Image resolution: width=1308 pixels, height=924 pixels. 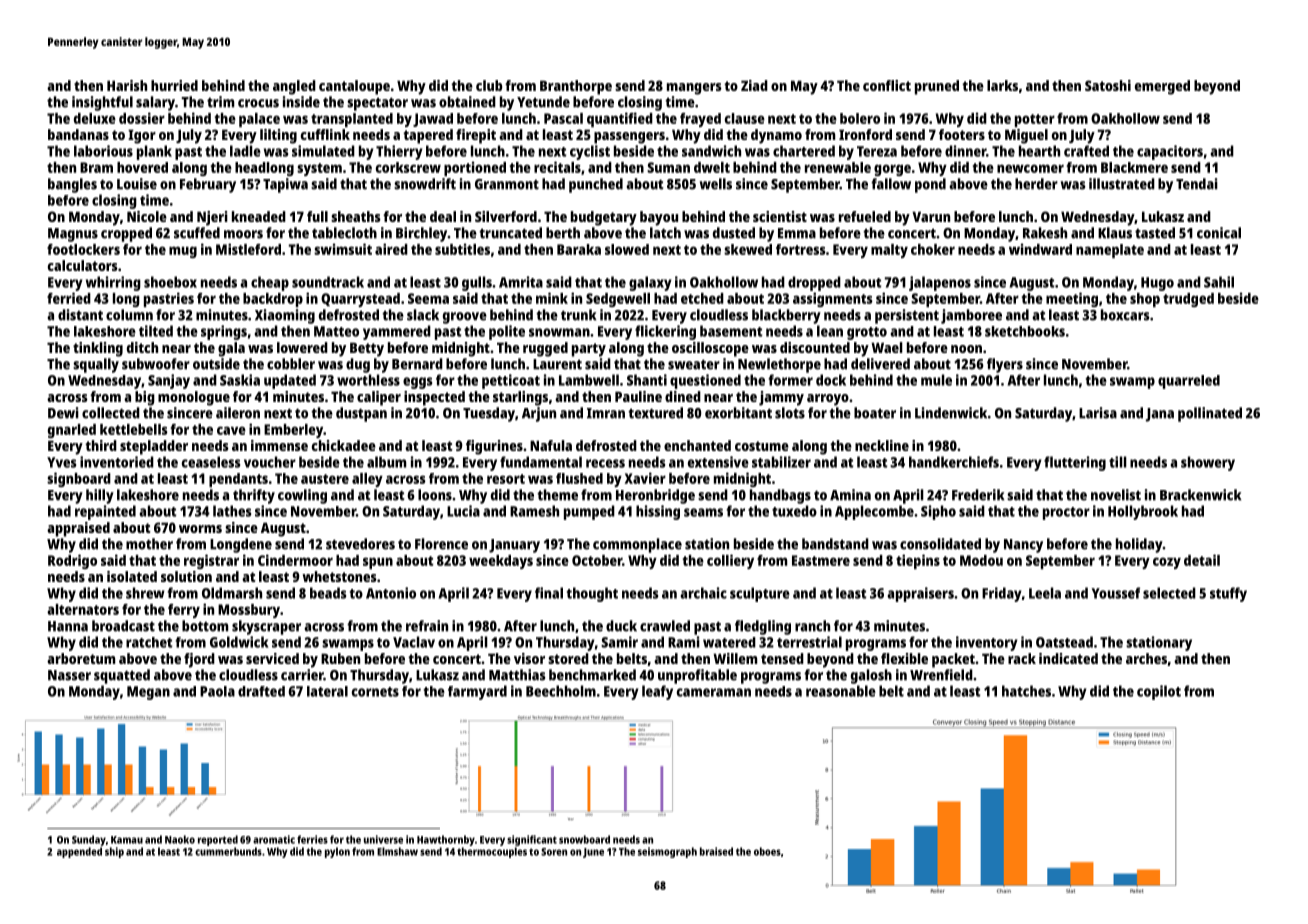 I want to click on flyers, so click(x=1005, y=365).
